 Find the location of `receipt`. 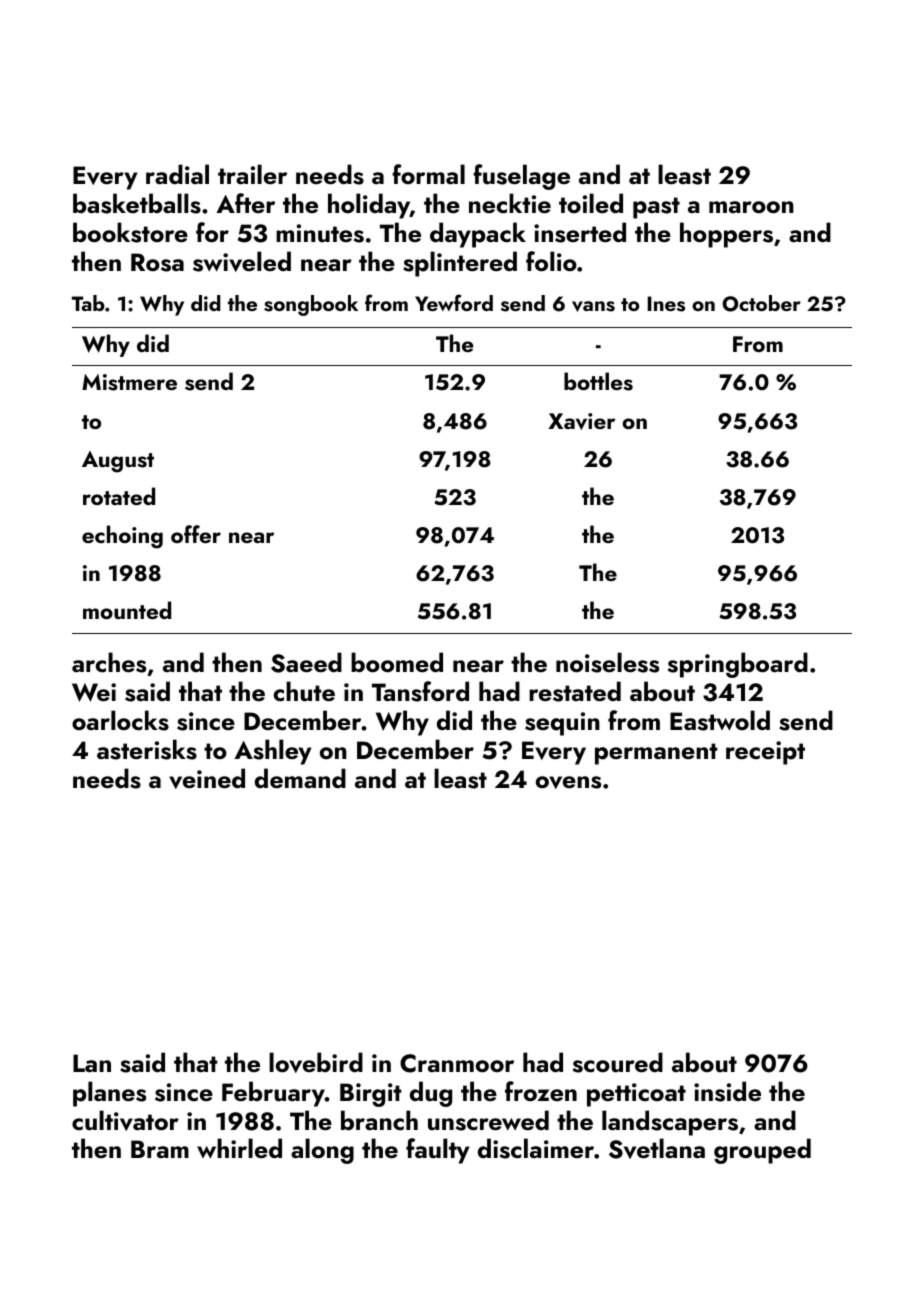

receipt is located at coordinates (765, 753).
